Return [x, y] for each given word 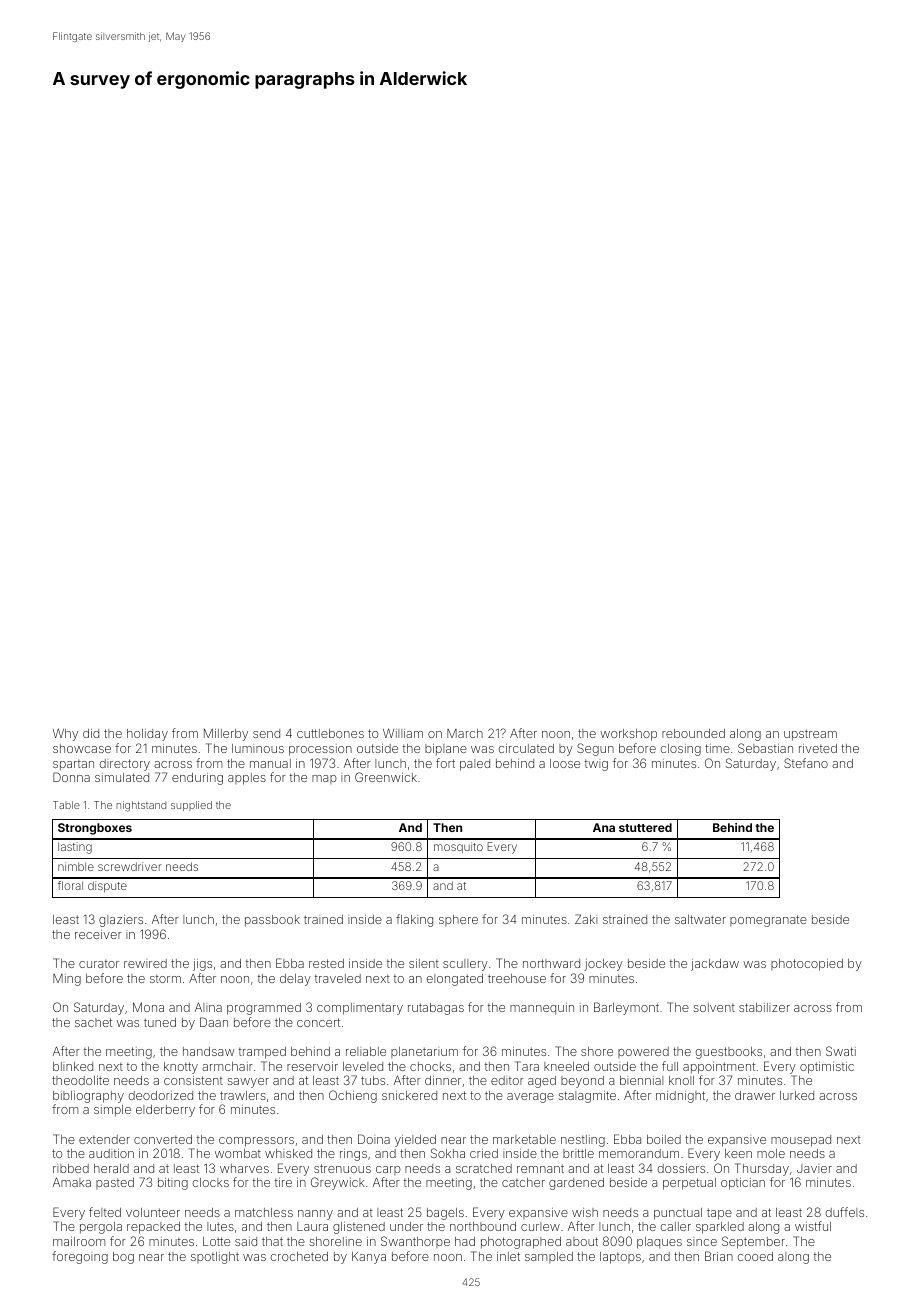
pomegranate [768, 921]
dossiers [681, 1168]
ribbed [71, 1168]
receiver [98, 934]
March [465, 733]
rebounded [693, 733]
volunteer [153, 1212]
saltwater [700, 919]
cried [484, 1153]
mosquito [458, 847]
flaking [414, 920]
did [91, 733]
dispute [107, 886]
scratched [484, 1168]
